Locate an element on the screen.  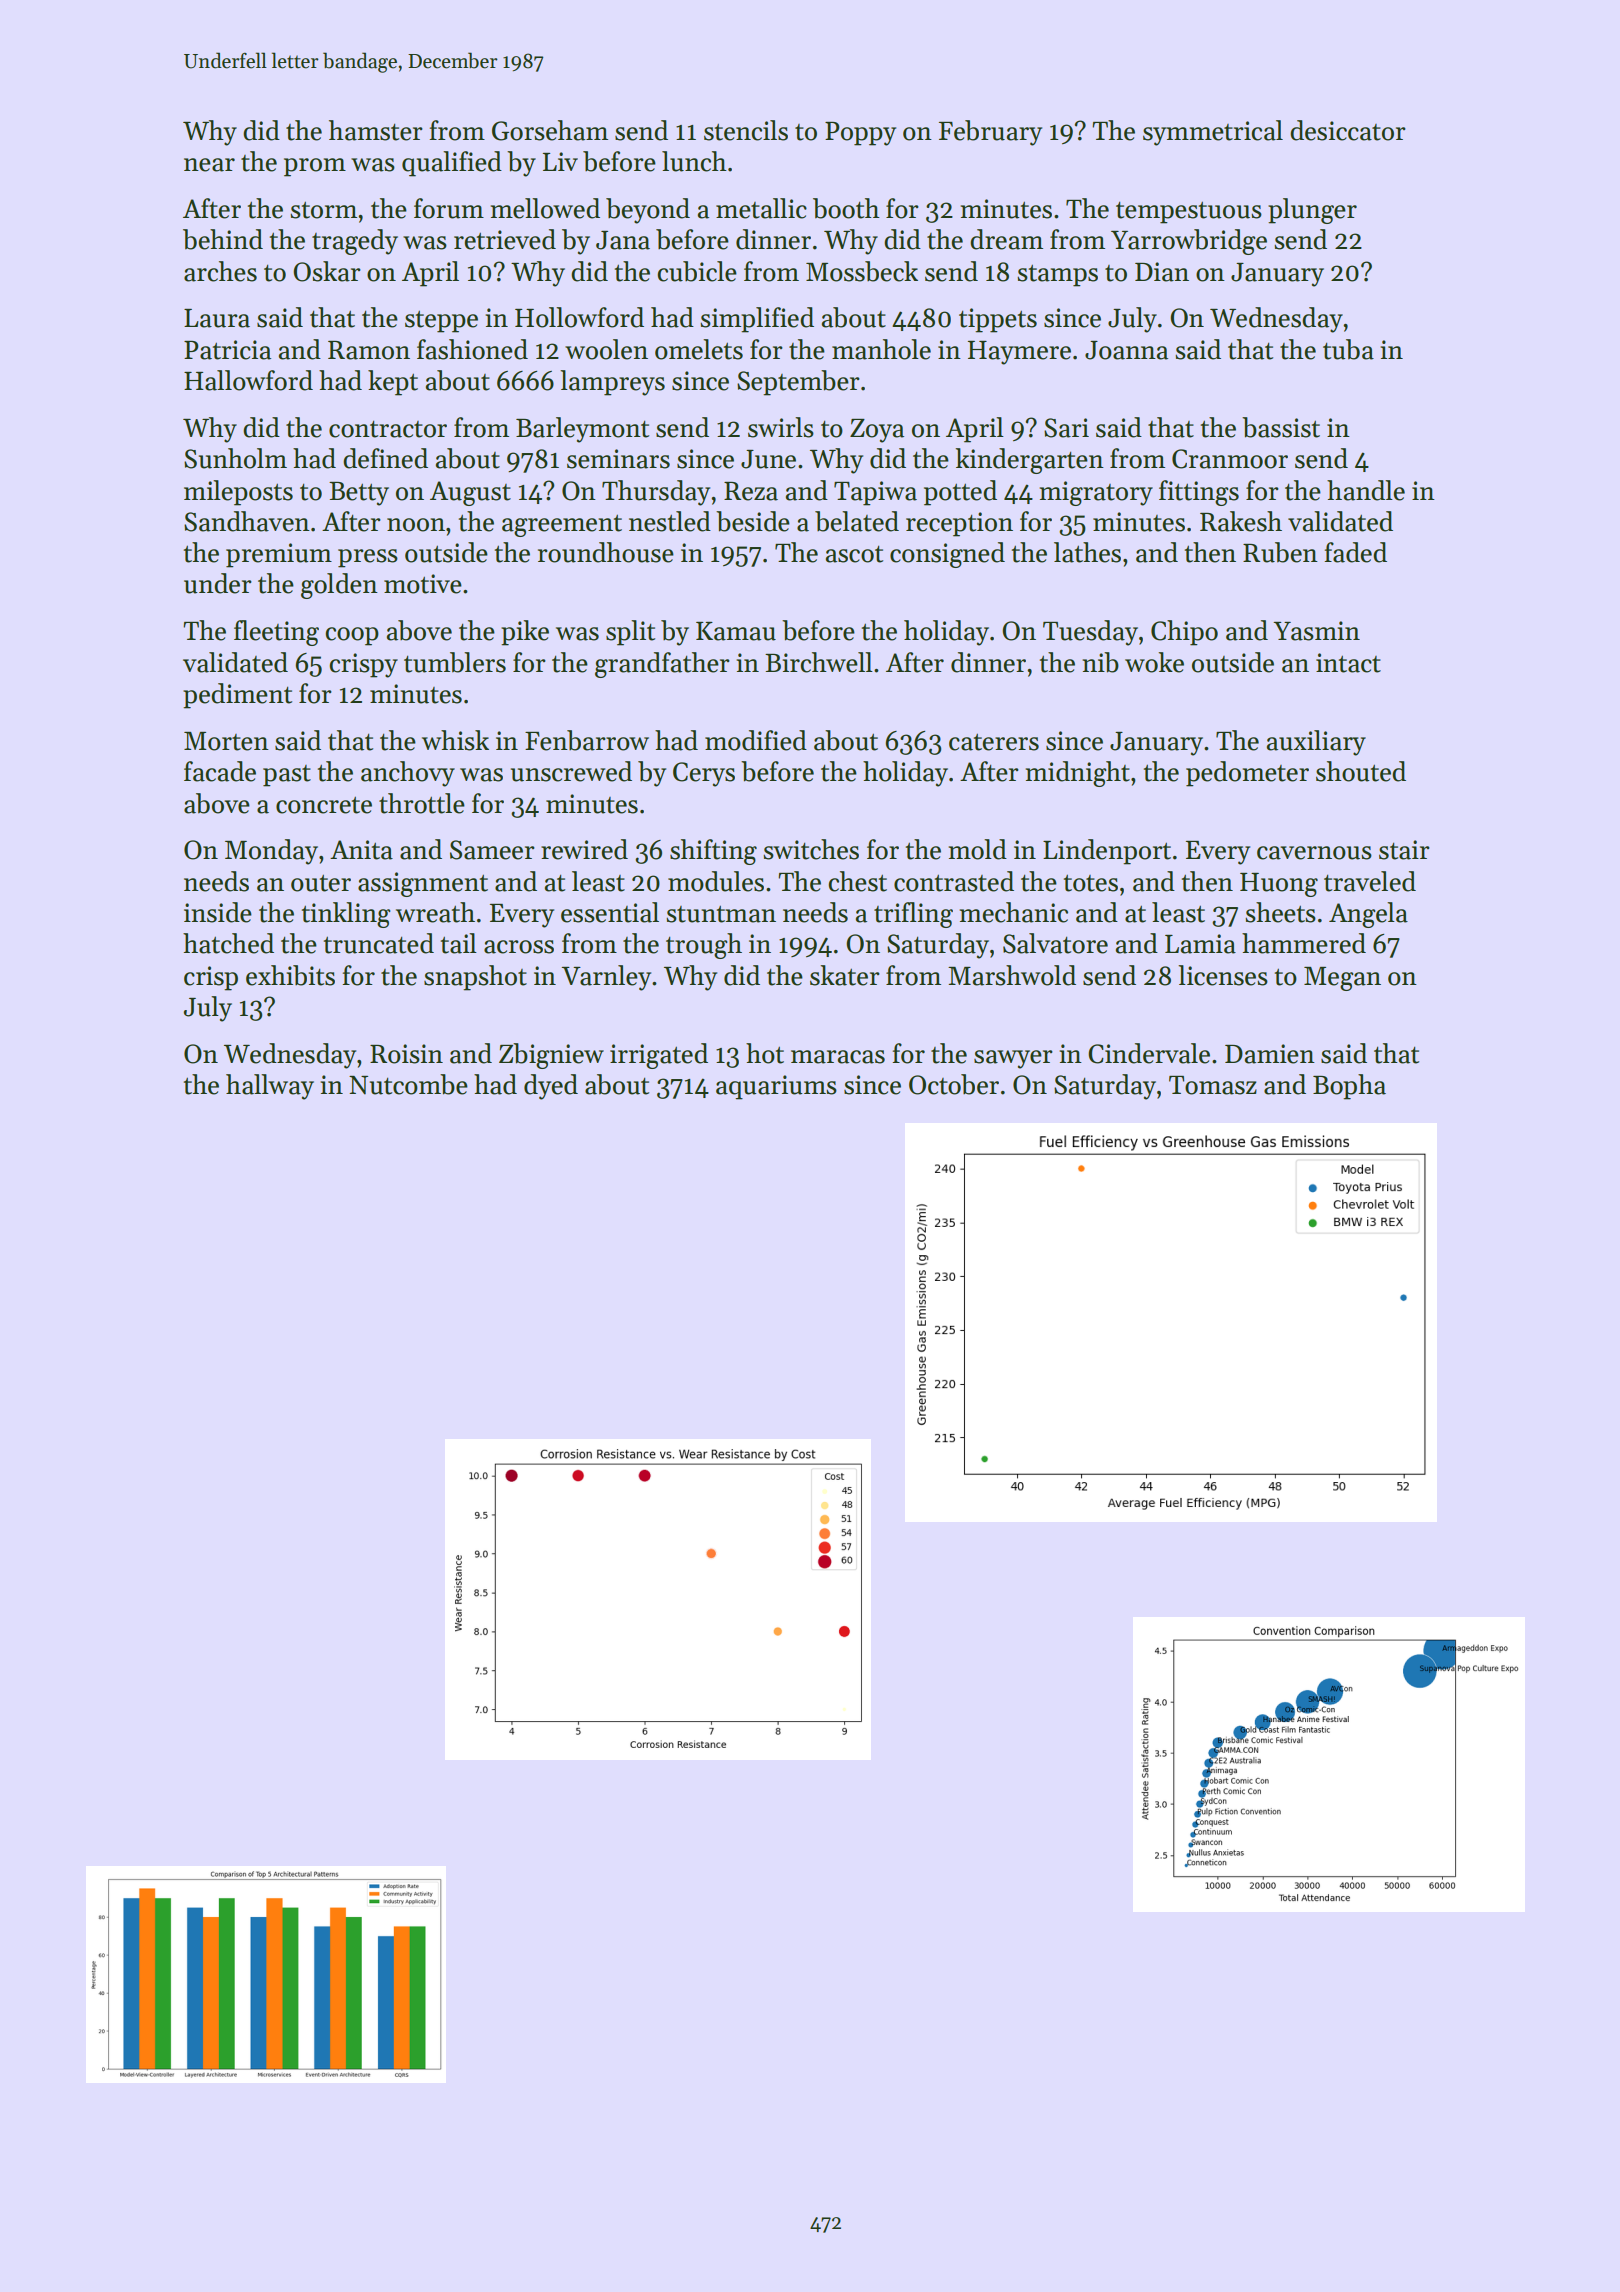
Gorseham is located at coordinates (550, 130).
